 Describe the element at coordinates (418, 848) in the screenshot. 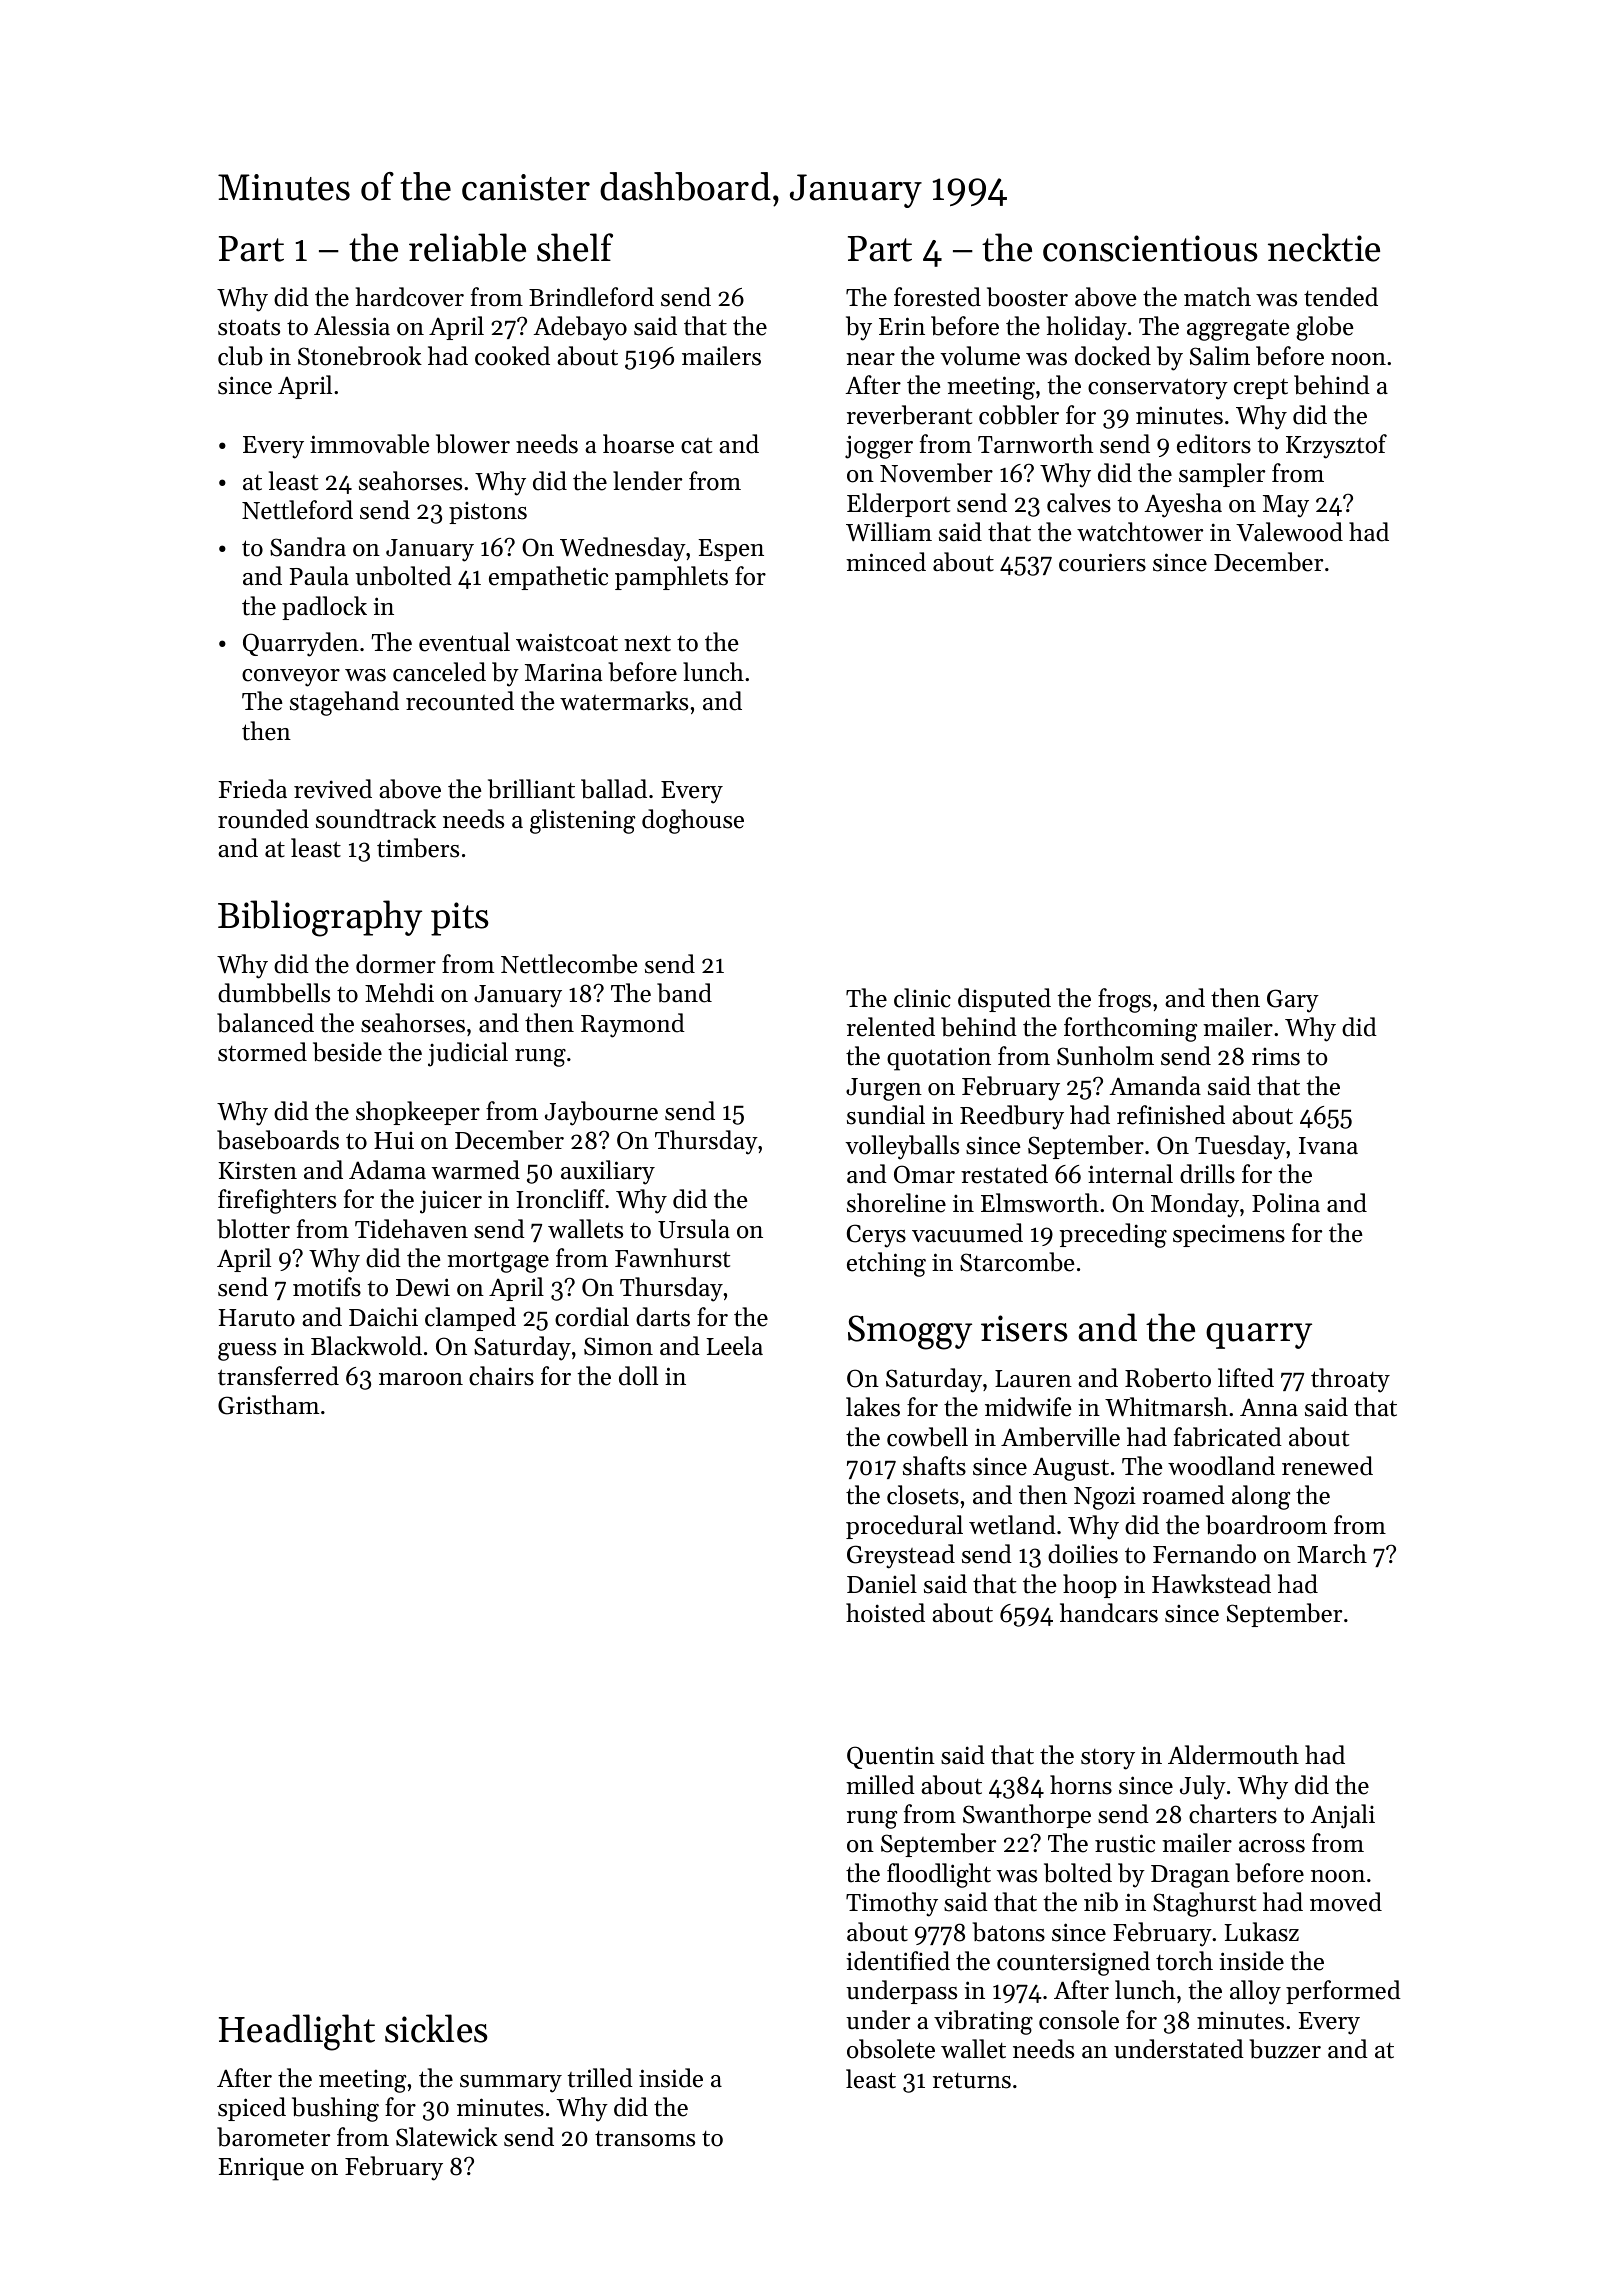

I see `timbers` at that location.
